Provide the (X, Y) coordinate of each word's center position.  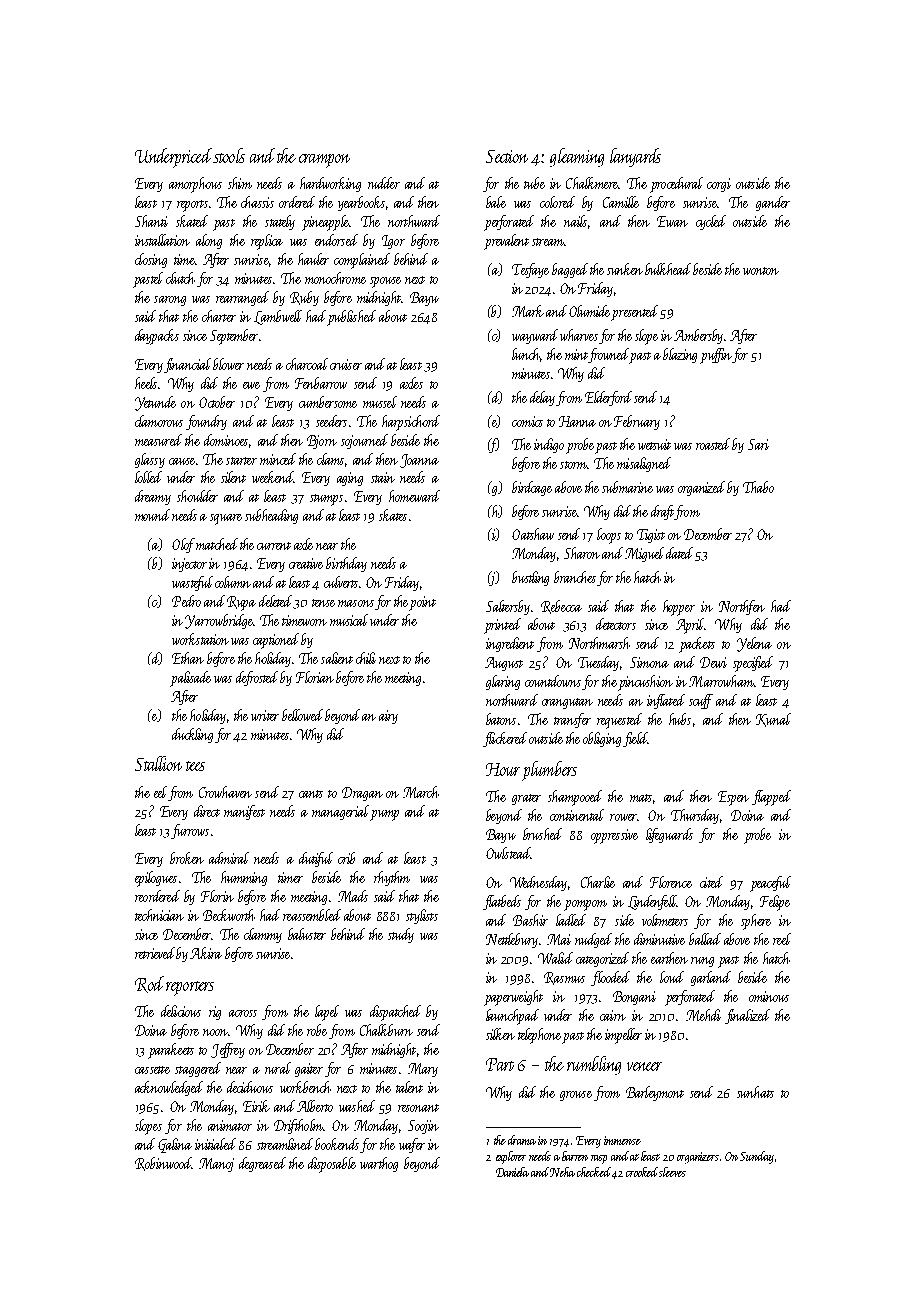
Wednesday (538, 883)
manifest (244, 812)
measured (158, 440)
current (274, 546)
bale (496, 202)
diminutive (659, 939)
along (209, 241)
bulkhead (668, 269)
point (423, 603)
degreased (262, 1164)
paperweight (513, 998)
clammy (263, 935)
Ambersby (698, 336)
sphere (756, 922)
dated (679, 553)
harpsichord (411, 423)
